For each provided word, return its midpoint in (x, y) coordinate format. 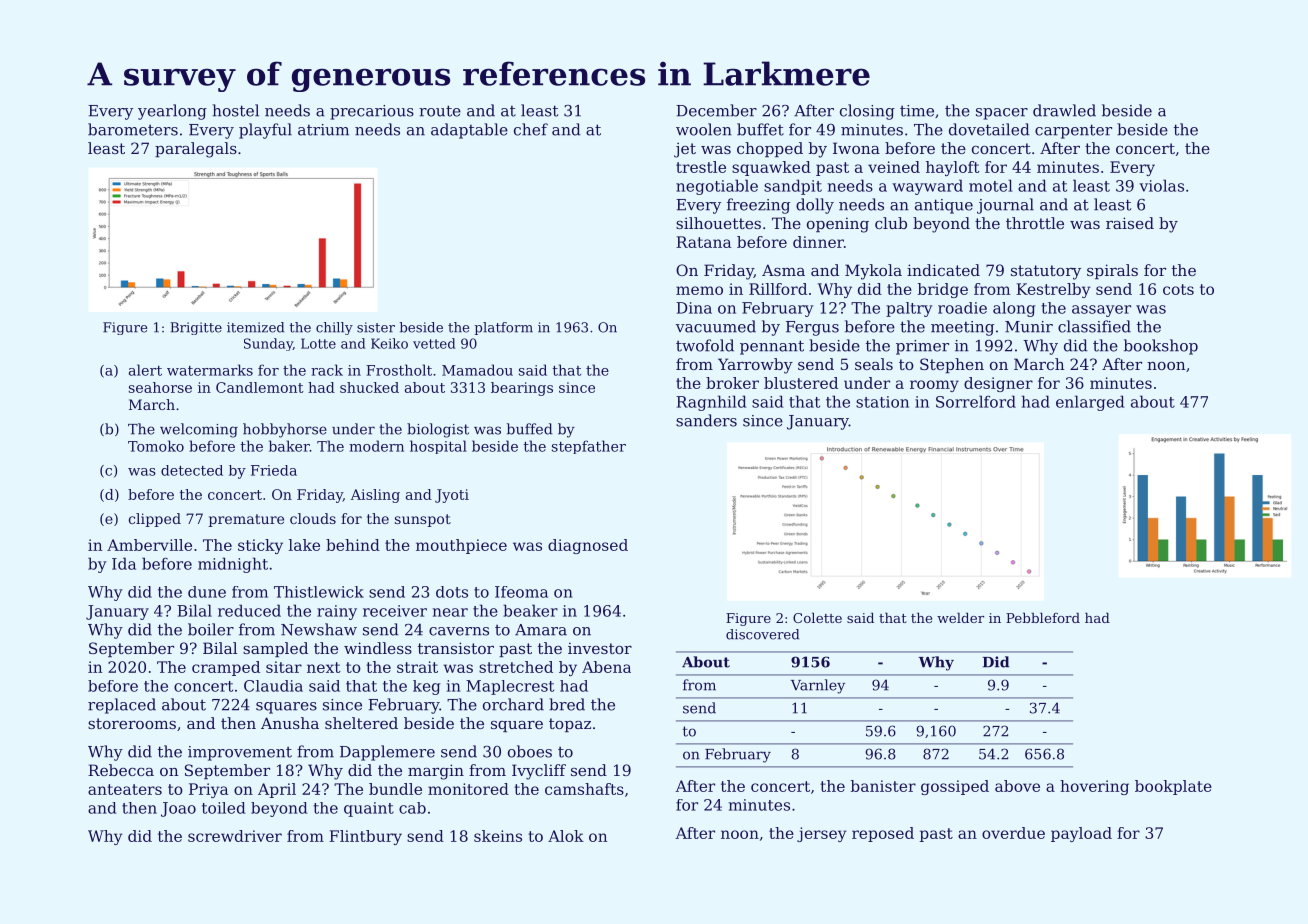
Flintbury (365, 837)
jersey (821, 834)
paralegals (196, 150)
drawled (1064, 110)
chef (531, 129)
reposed (883, 834)
